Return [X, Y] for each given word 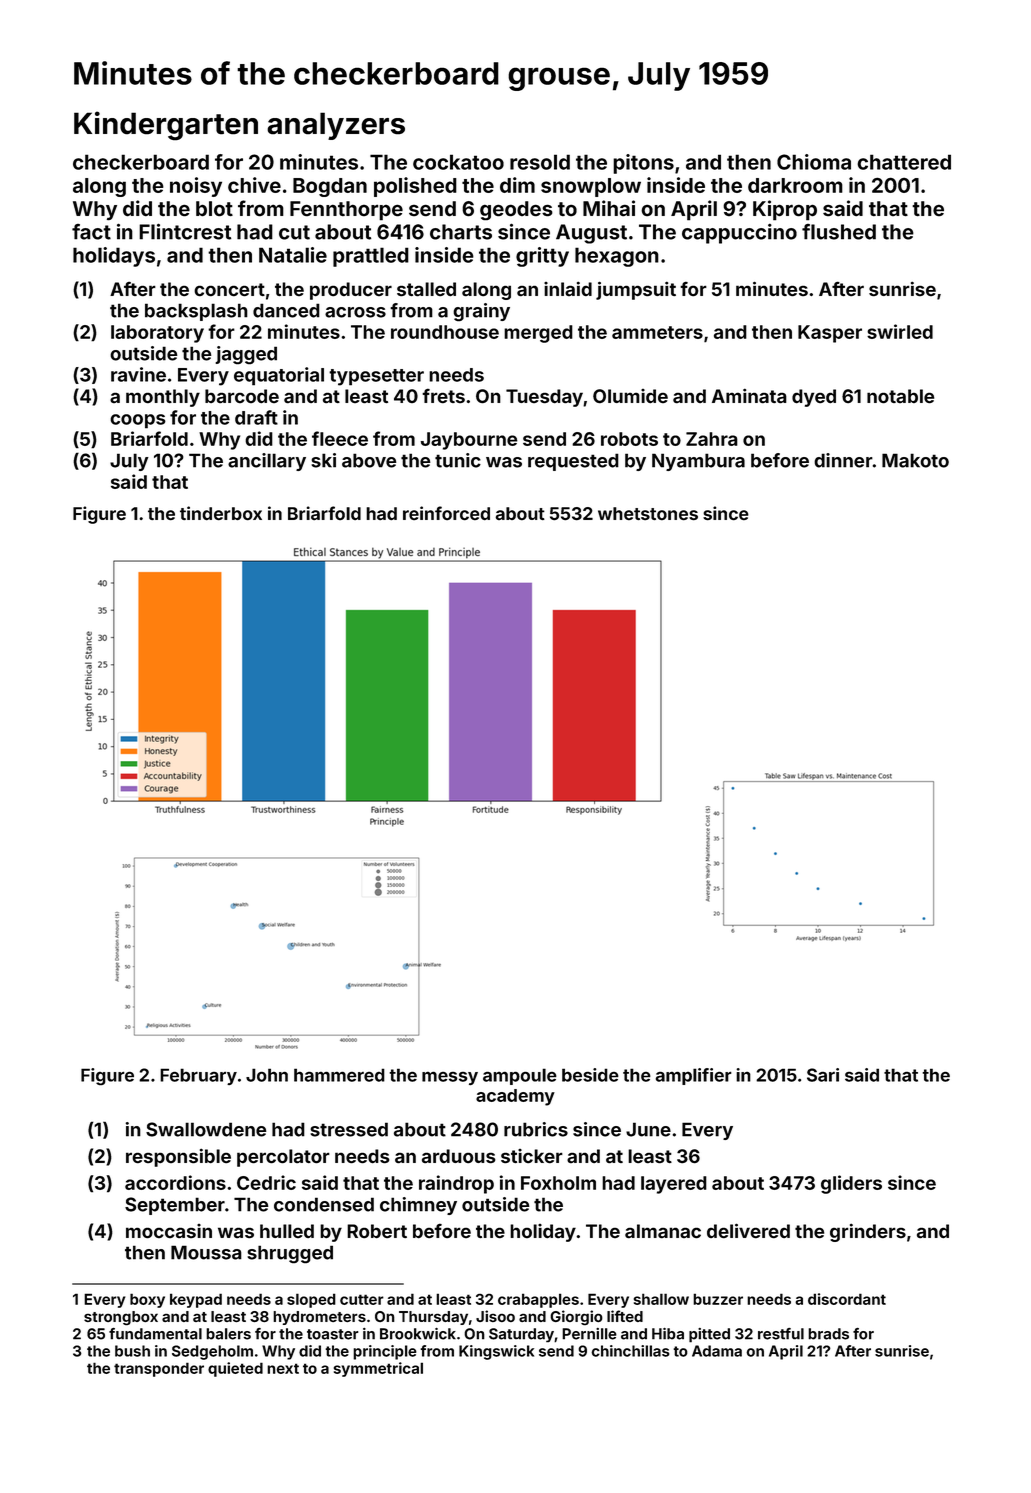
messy [450, 1078]
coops [138, 421]
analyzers [336, 126]
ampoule [520, 1076]
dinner [843, 460]
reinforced [446, 513]
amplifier [694, 1076]
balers [228, 1334]
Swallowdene [206, 1129]
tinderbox [221, 513]
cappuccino [739, 233]
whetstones [648, 513]
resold [540, 162]
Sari [823, 1075]
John [267, 1075]
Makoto [915, 460]
